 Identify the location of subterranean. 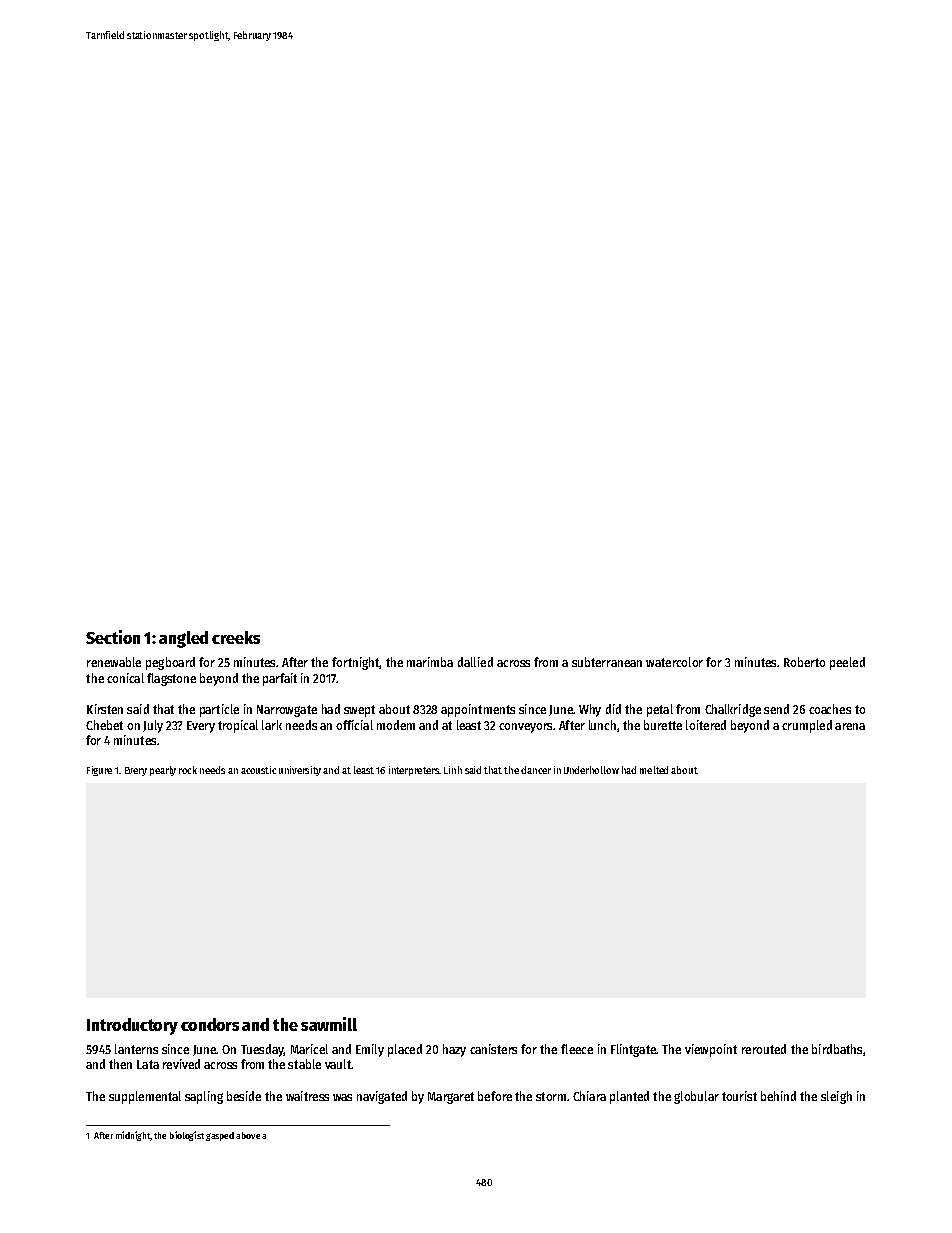
(607, 662).
